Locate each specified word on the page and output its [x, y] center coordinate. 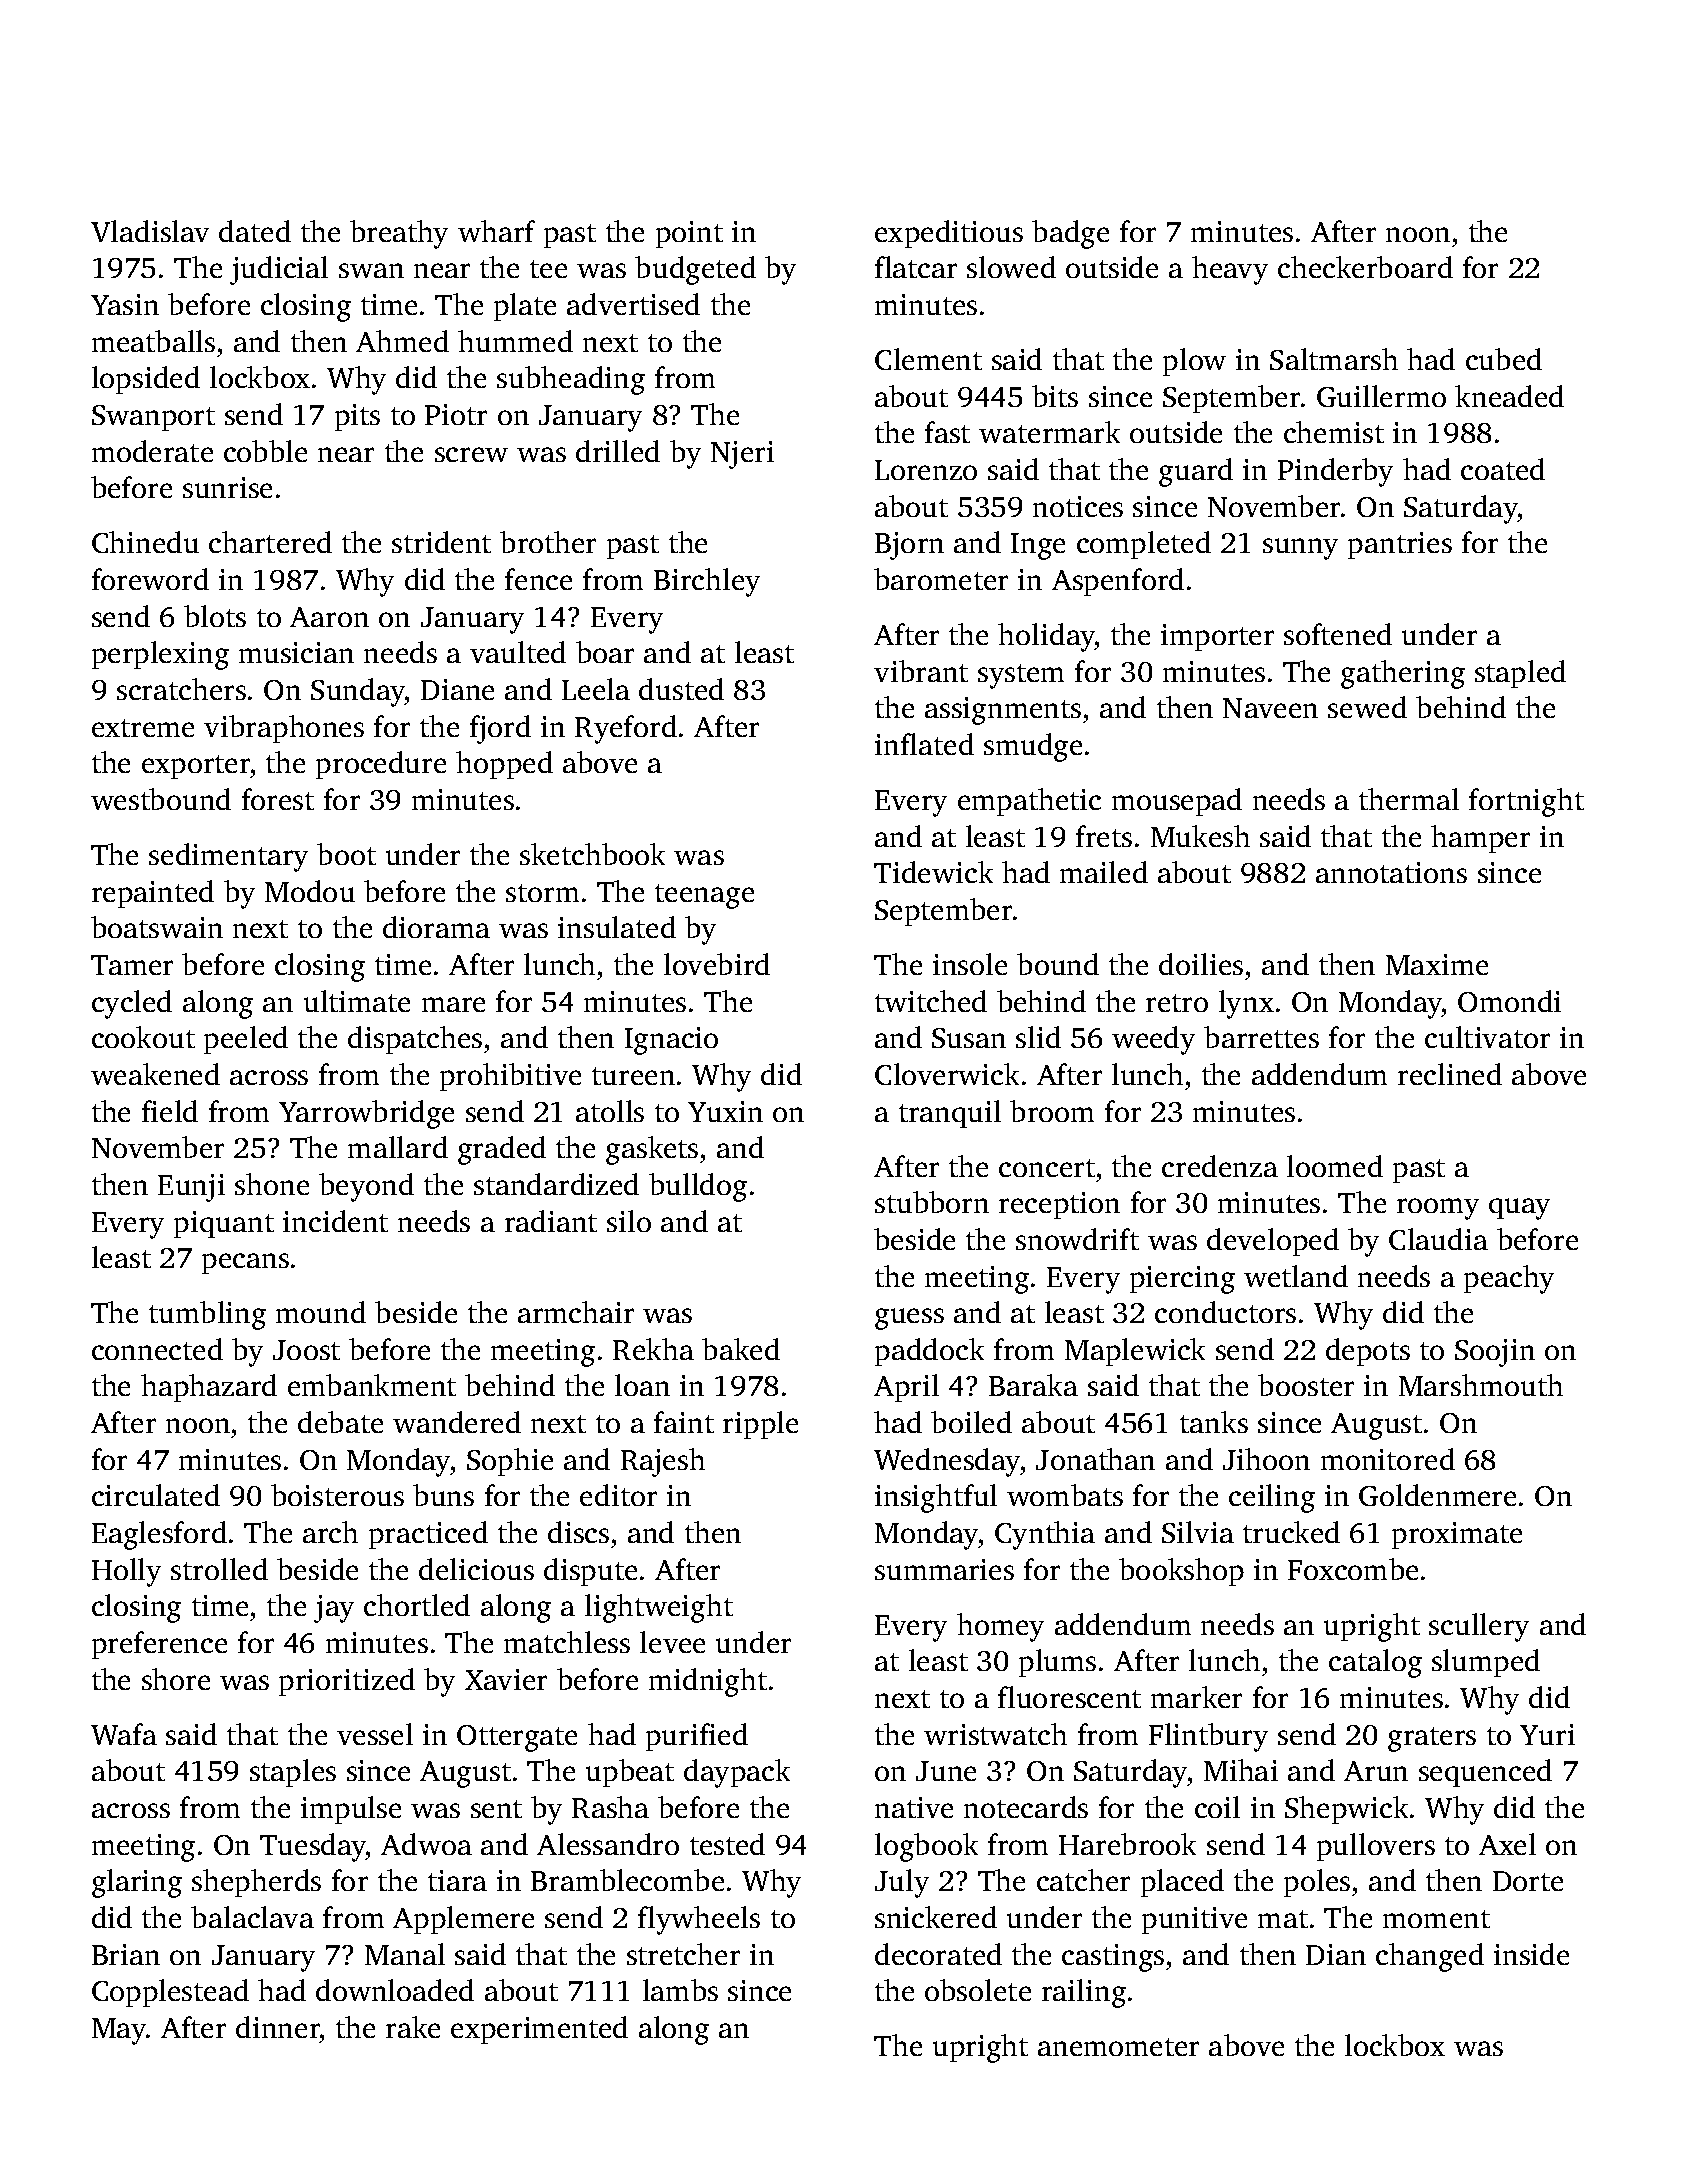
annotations [1391, 872]
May [119, 2031]
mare [453, 1004]
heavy [1230, 270]
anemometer [1118, 2047]
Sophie [510, 1462]
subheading [571, 380]
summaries [944, 1569]
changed [1430, 1957]
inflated [924, 744]
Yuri [1547, 1734]
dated [255, 231]
